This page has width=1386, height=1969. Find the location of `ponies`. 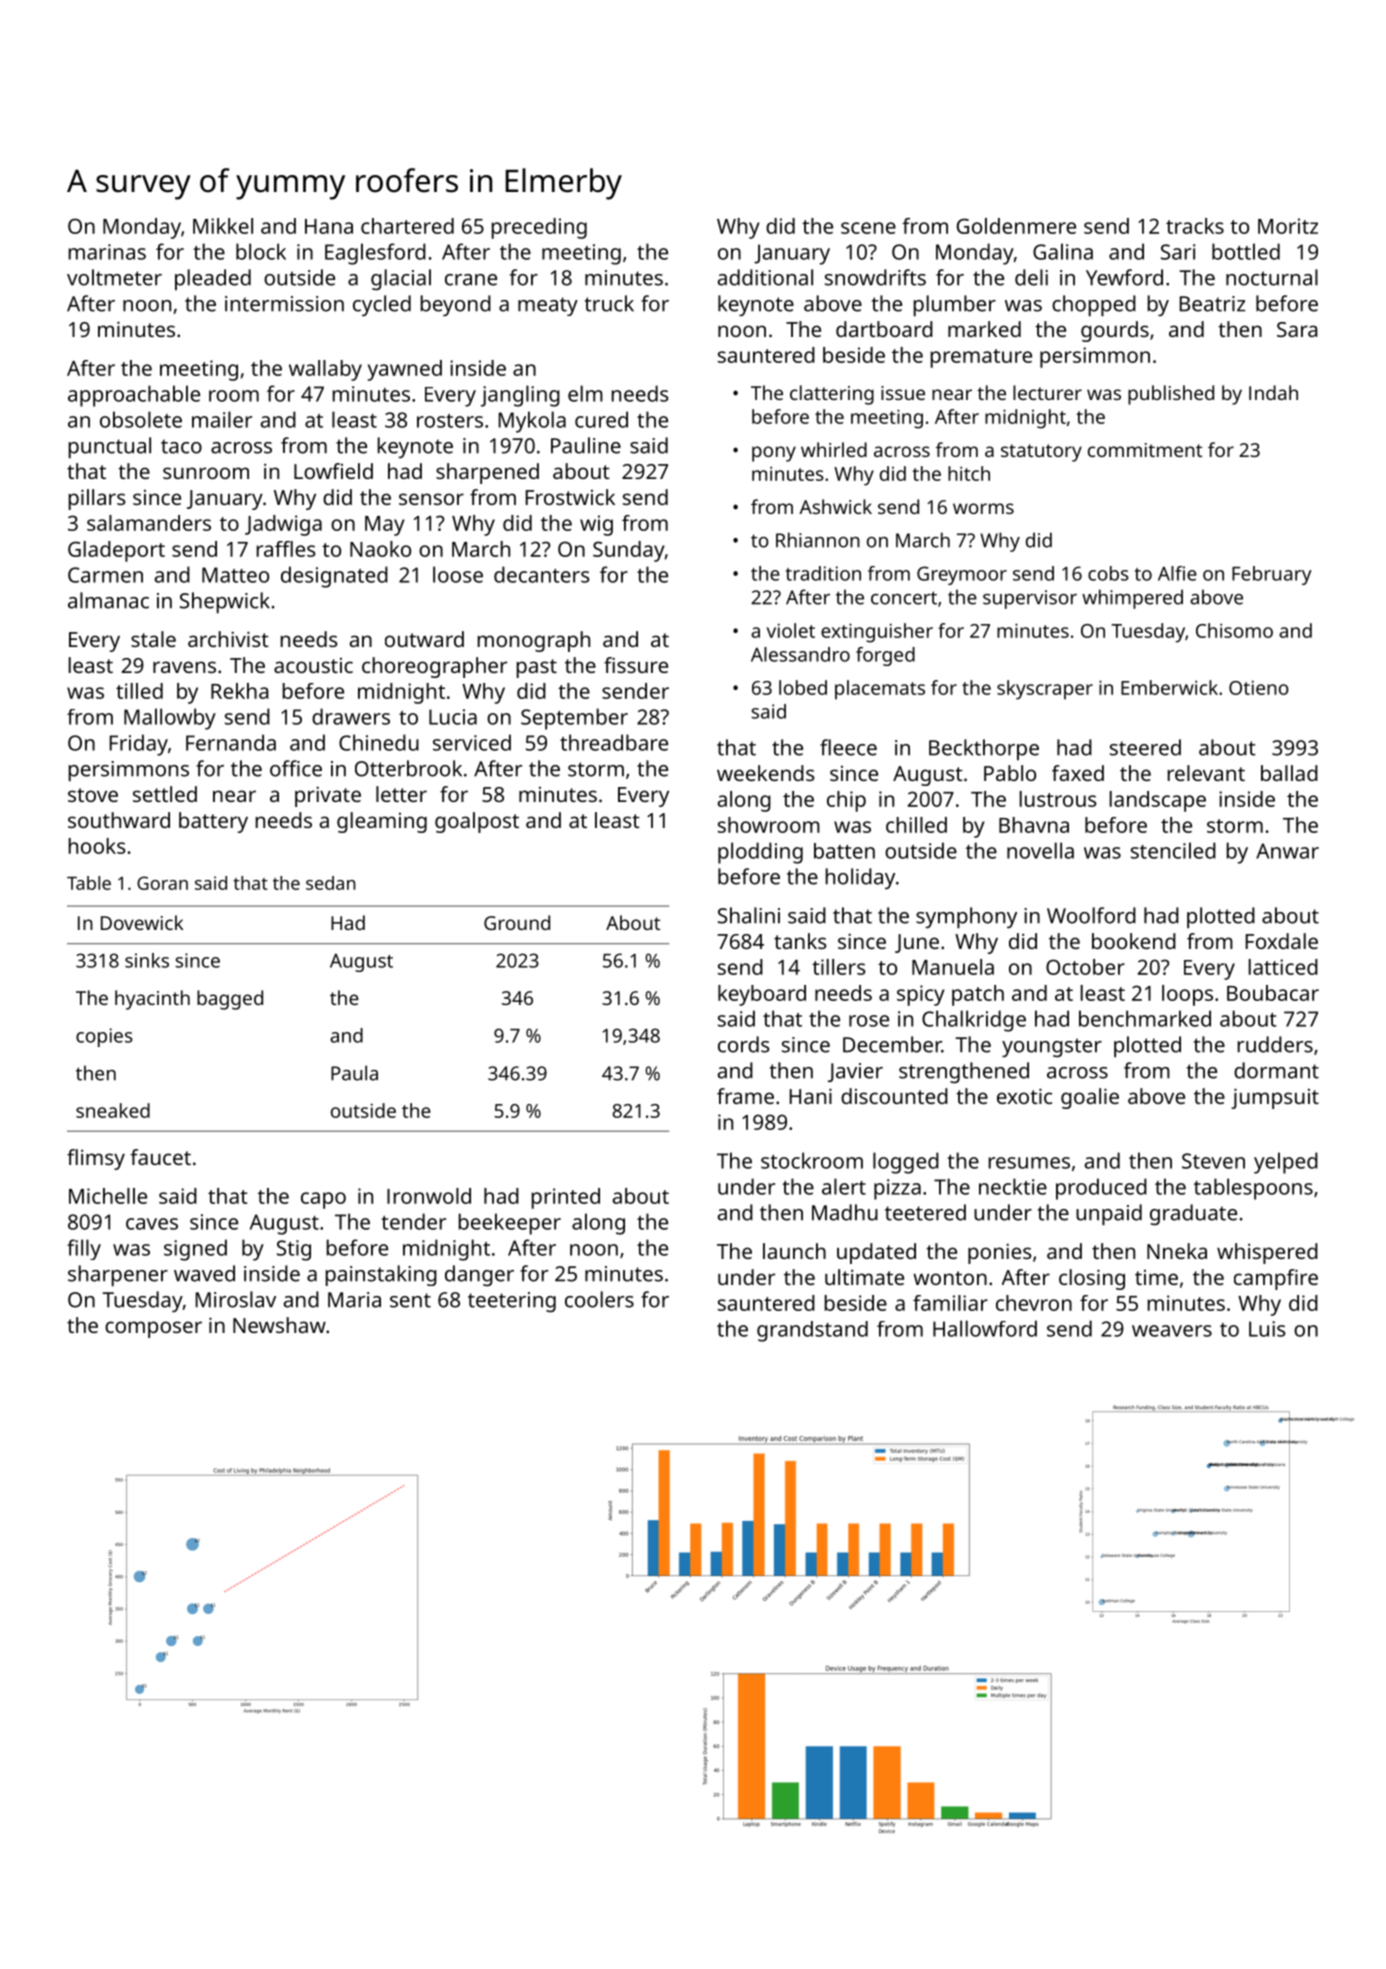

ponies is located at coordinates (999, 1253).
